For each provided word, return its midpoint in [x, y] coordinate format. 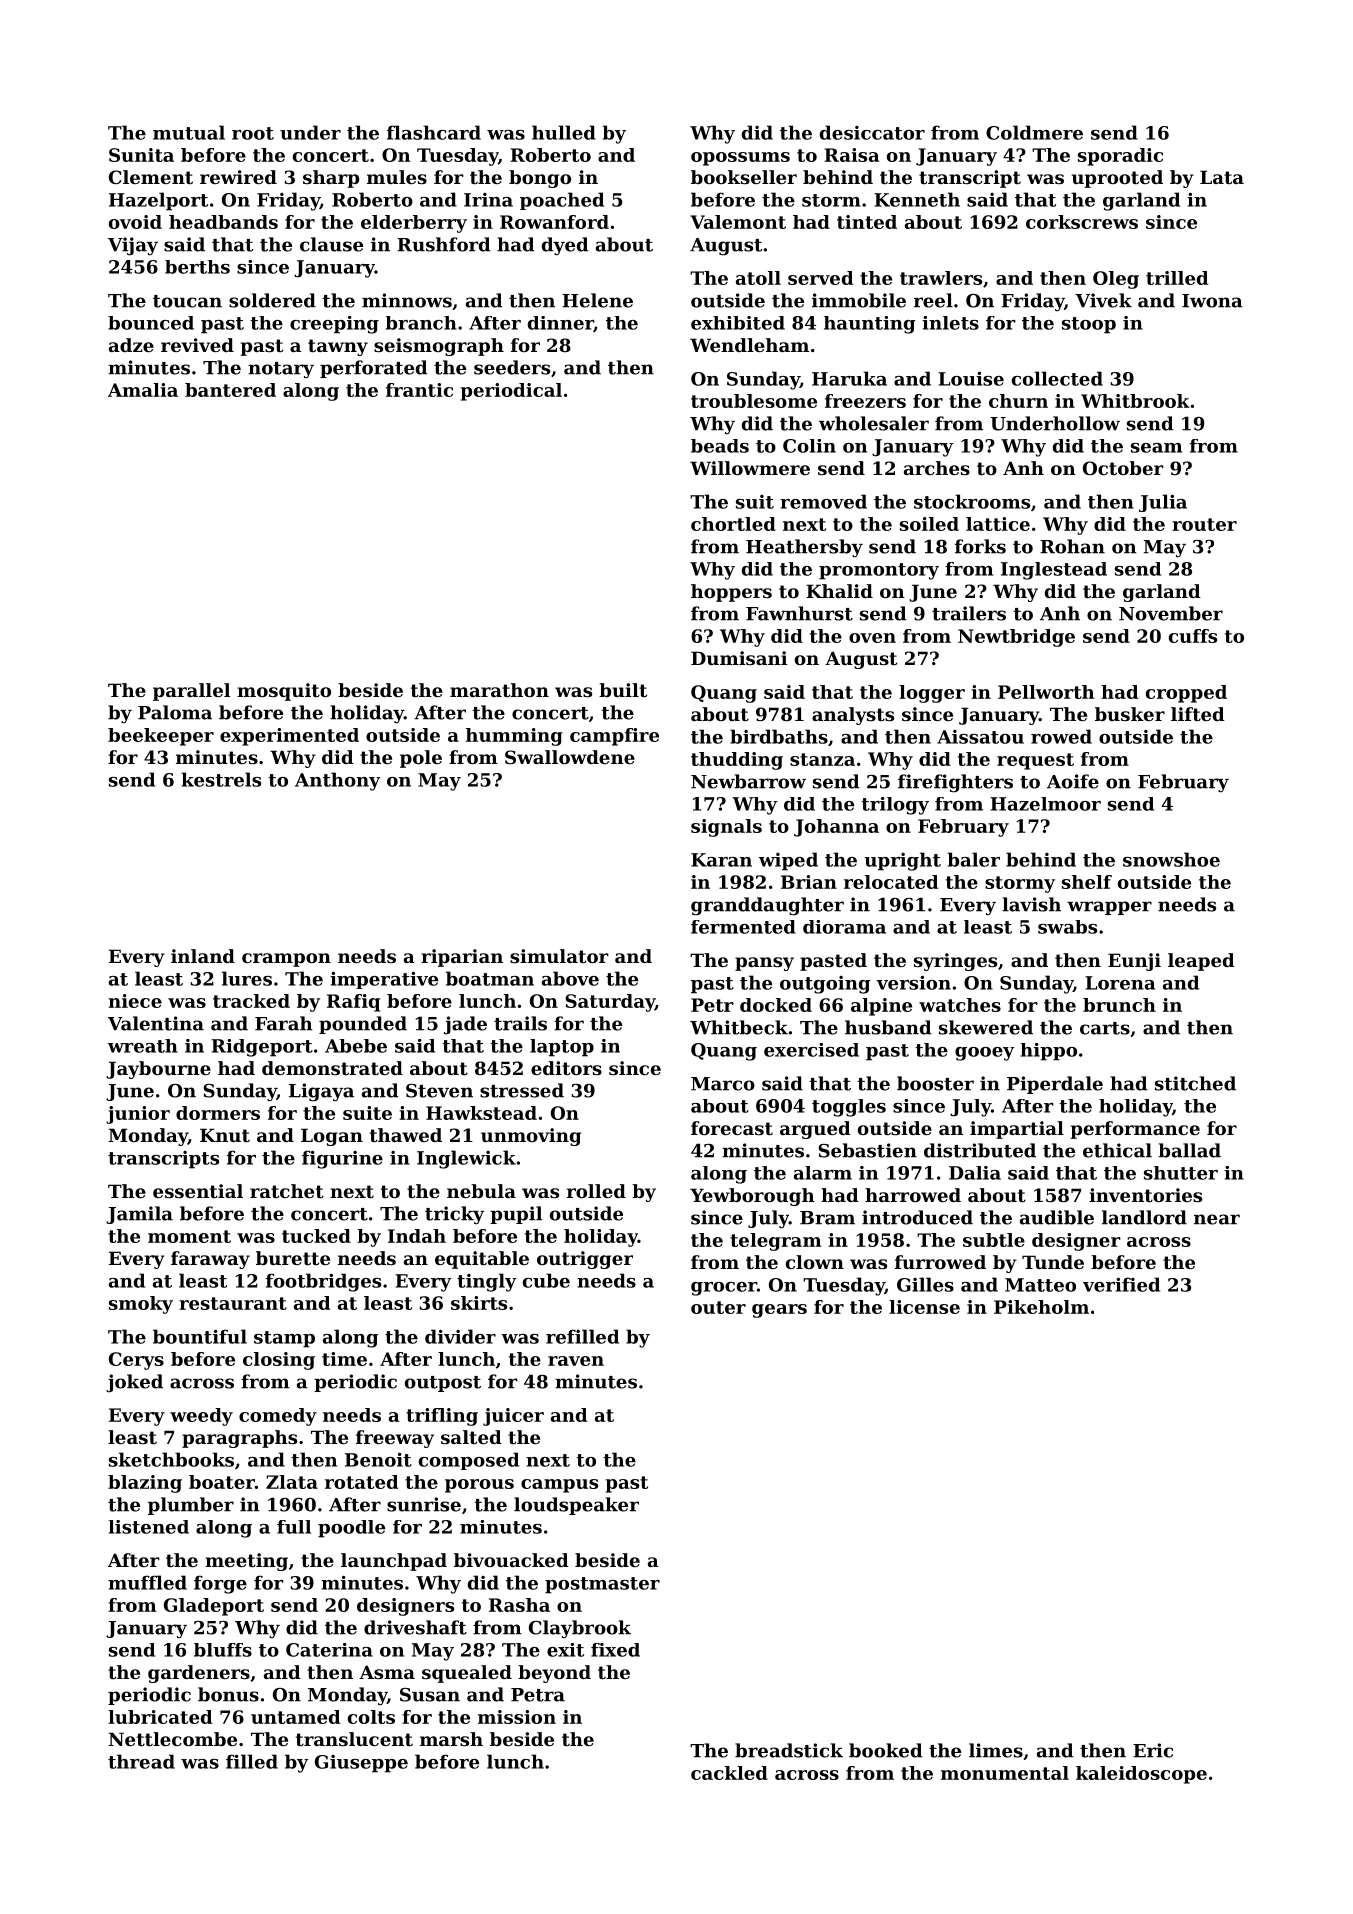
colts [371, 1717]
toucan [187, 301]
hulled [564, 132]
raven [576, 1361]
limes [996, 1750]
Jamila [139, 1215]
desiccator [872, 132]
